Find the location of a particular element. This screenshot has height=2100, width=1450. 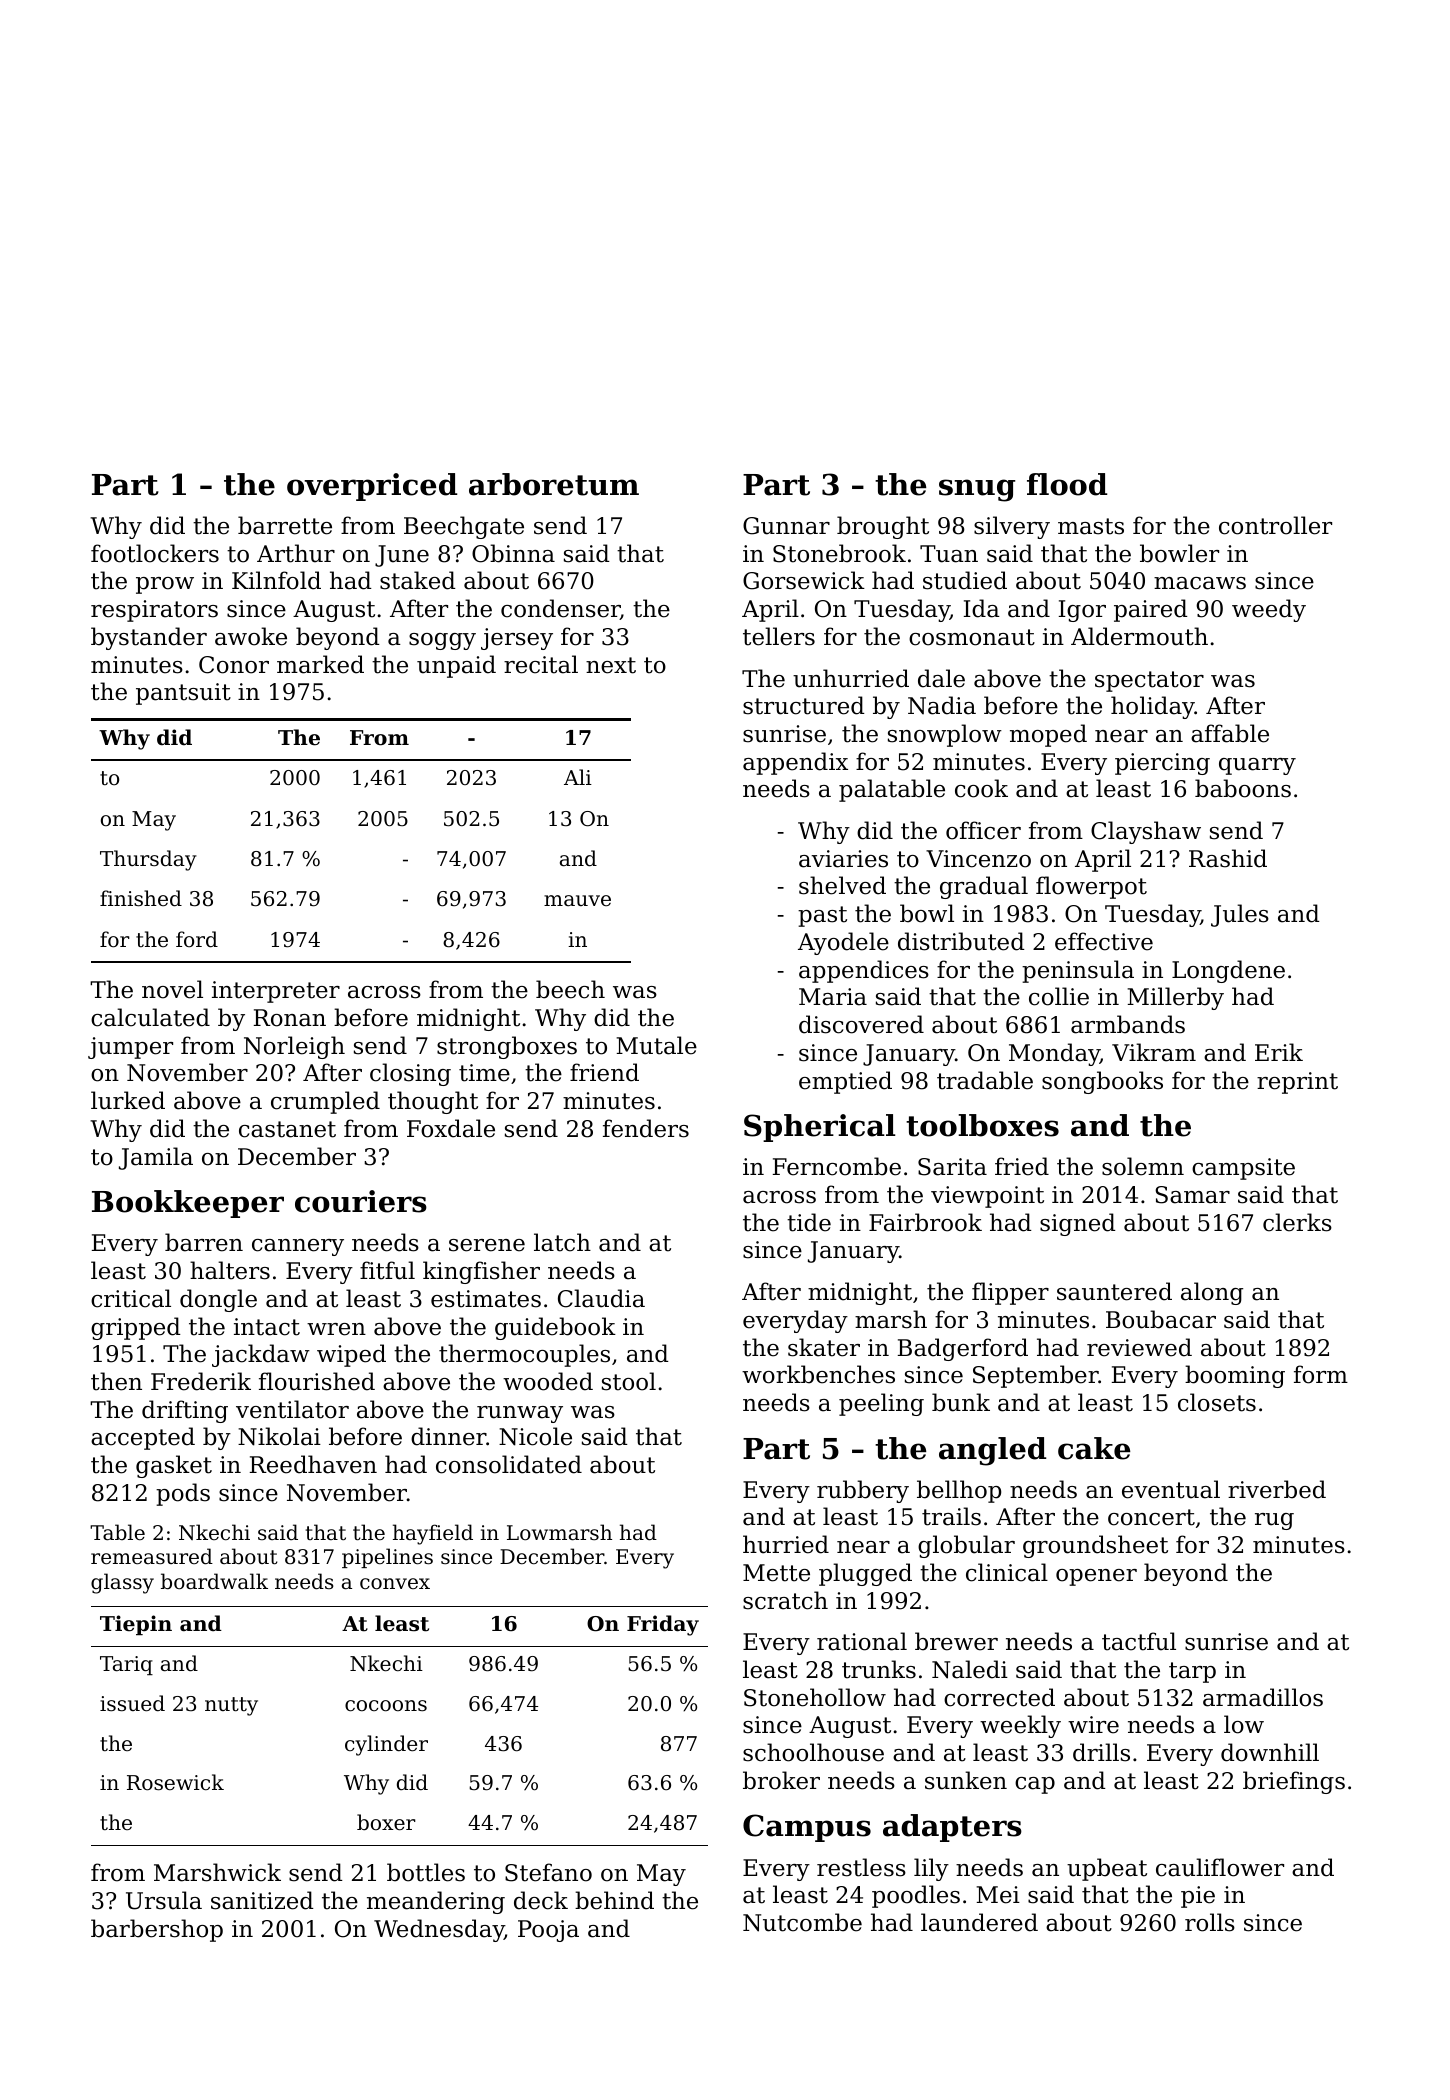

snug is located at coordinates (977, 490).
